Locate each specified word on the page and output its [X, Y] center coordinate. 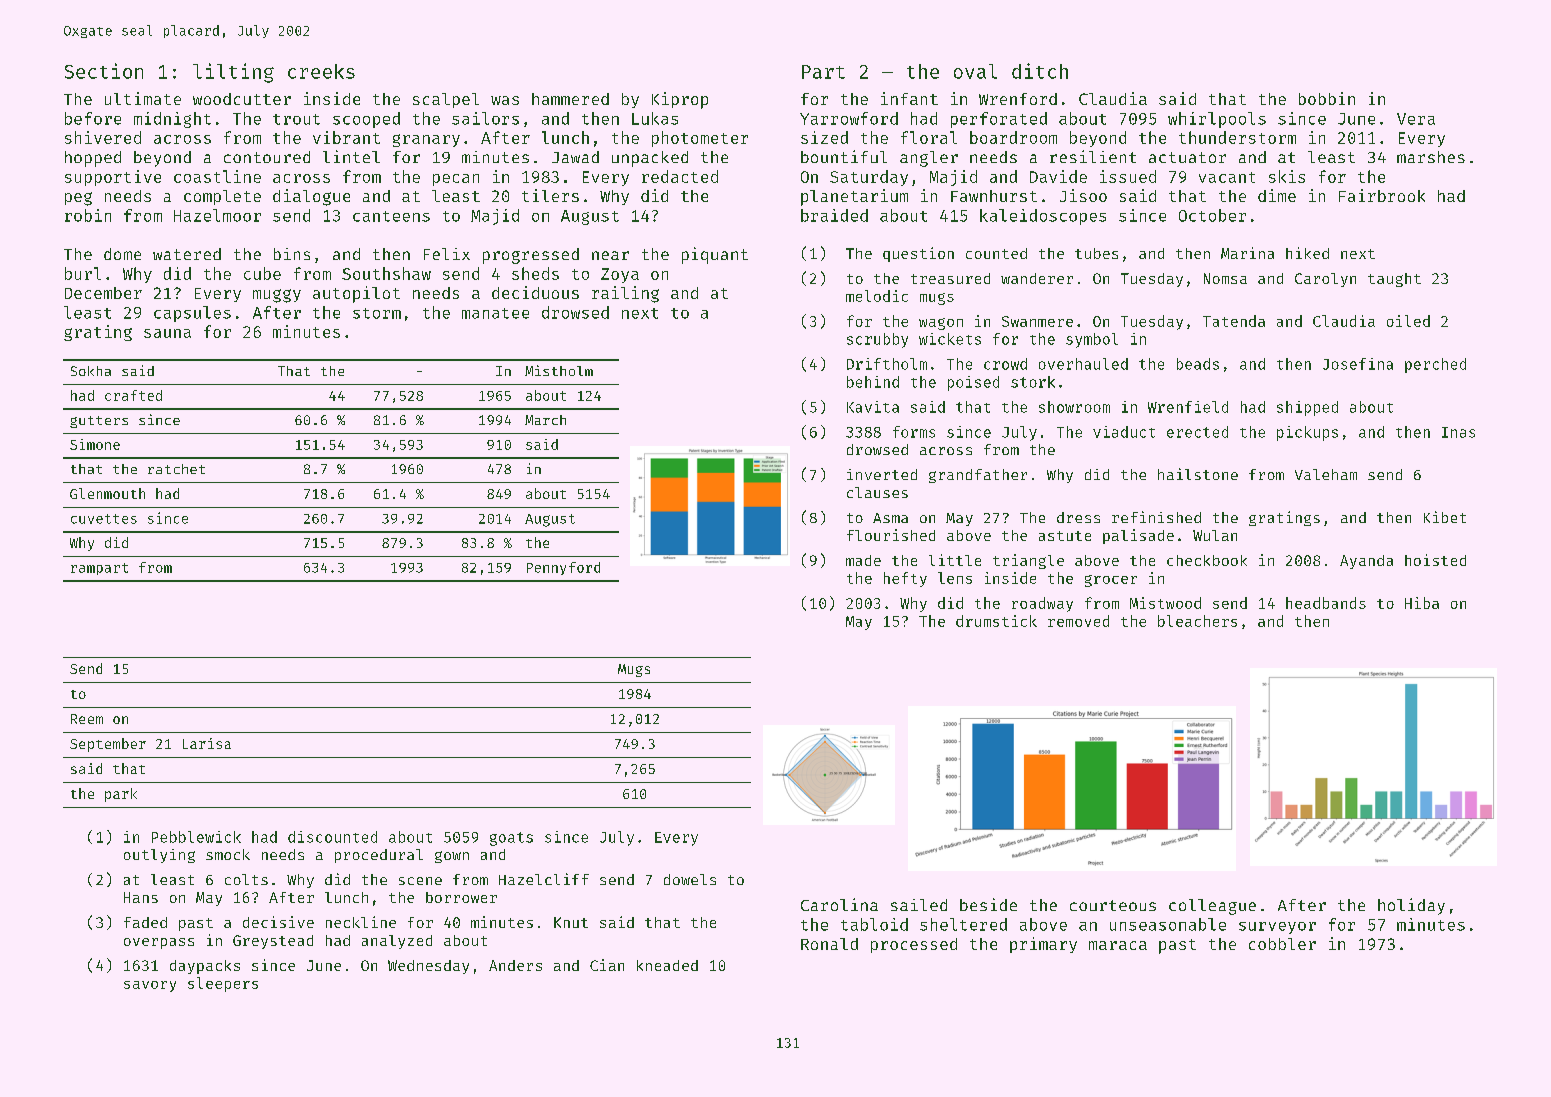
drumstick [996, 621]
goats [511, 839]
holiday [1411, 906]
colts [246, 879]
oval [975, 71]
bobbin [1327, 98]
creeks [321, 71]
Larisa [207, 743]
